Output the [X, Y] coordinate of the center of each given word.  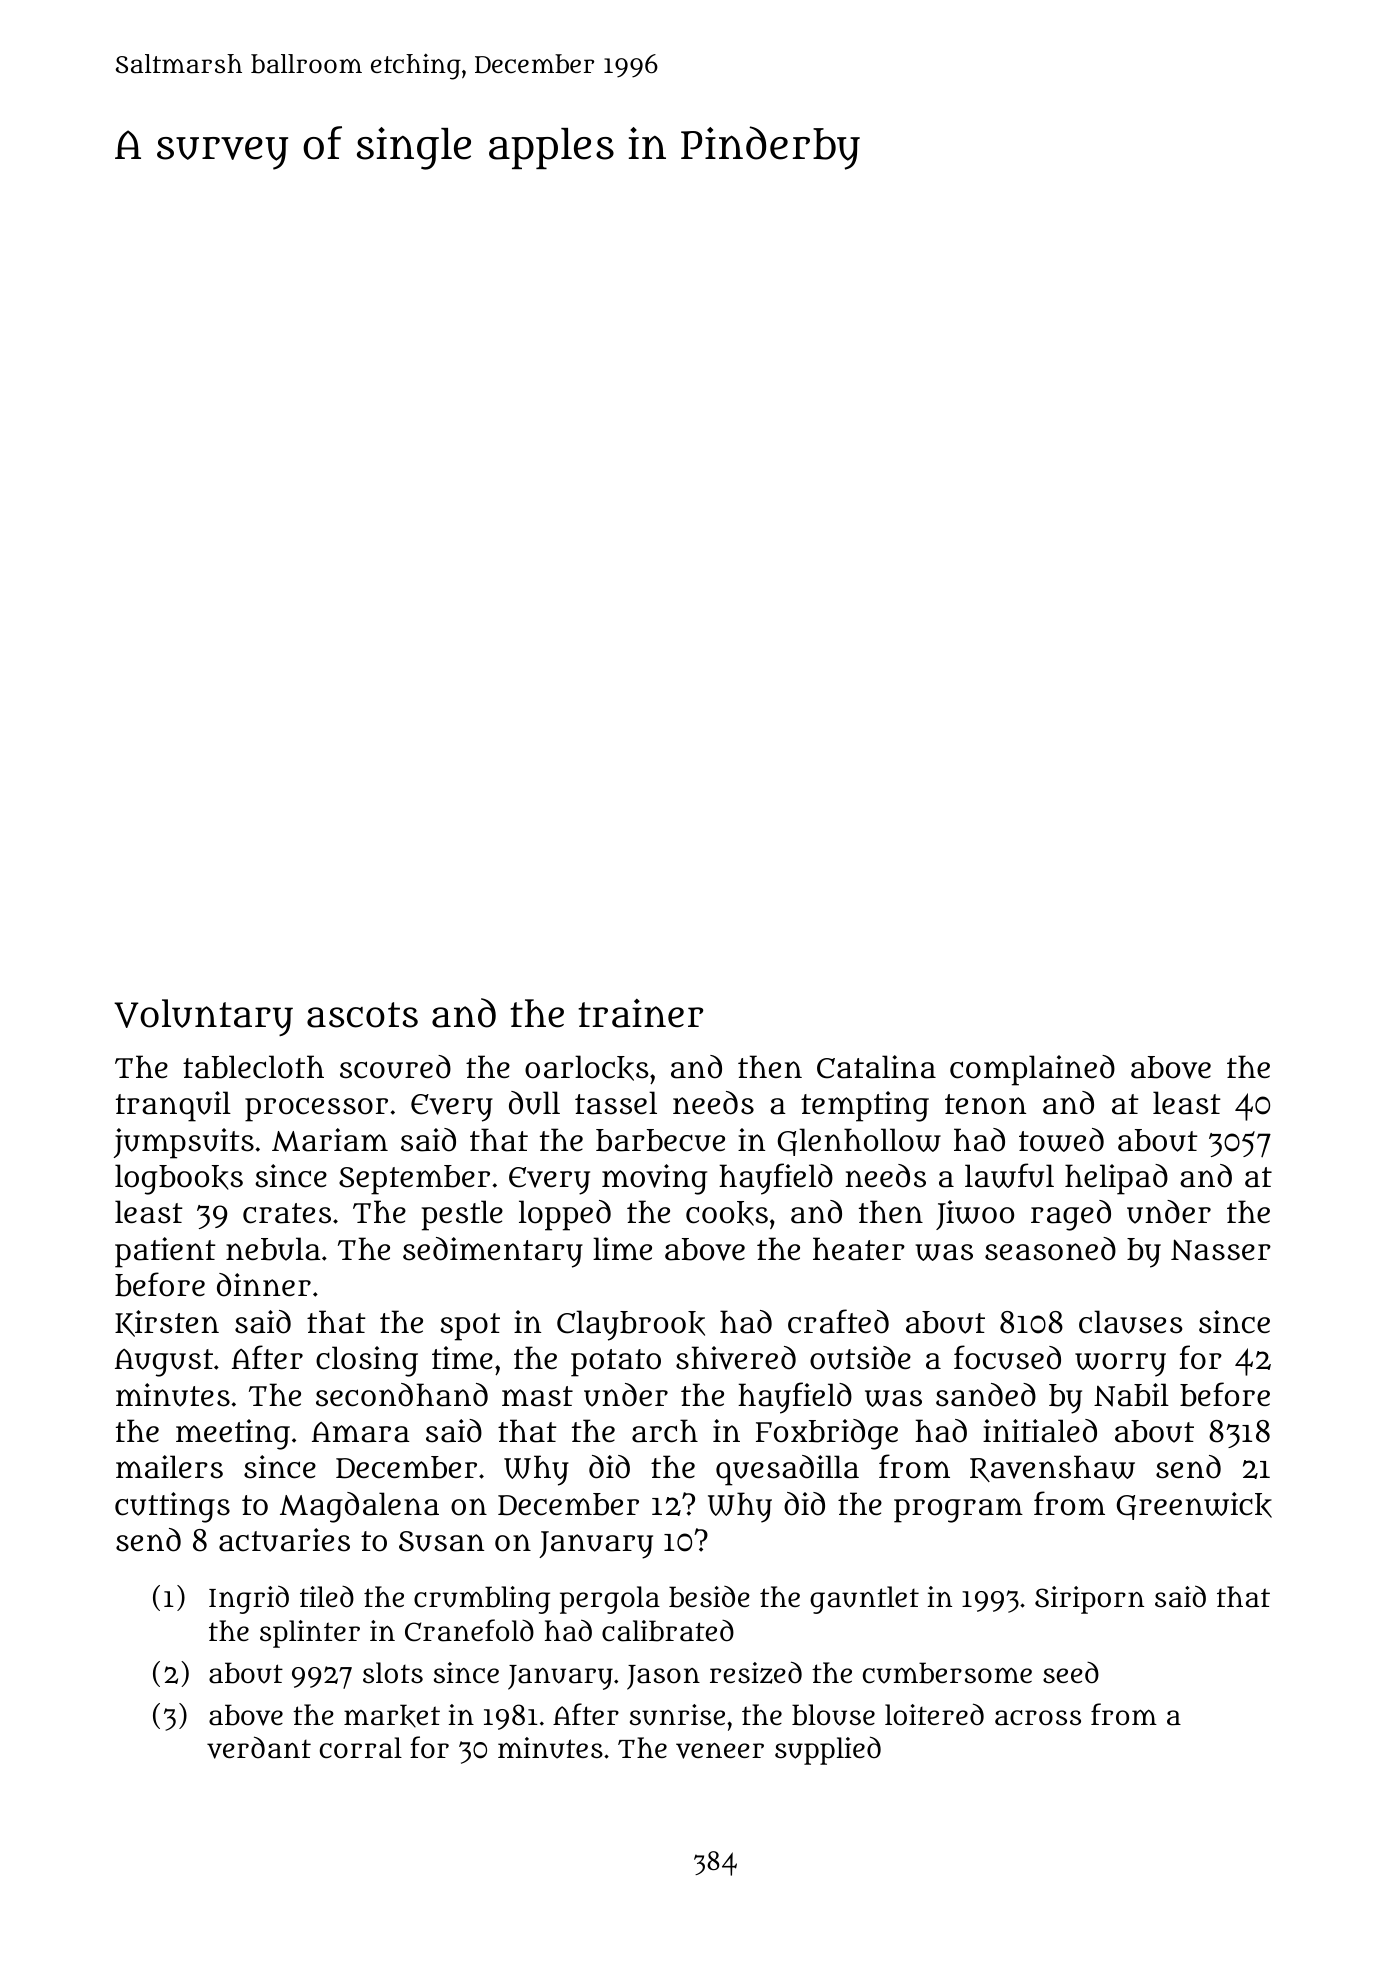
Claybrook [631, 1325]
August [164, 1363]
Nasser [1221, 1250]
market [392, 1715]
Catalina [876, 1067]
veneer [720, 1750]
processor [316, 1109]
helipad [1116, 1179]
